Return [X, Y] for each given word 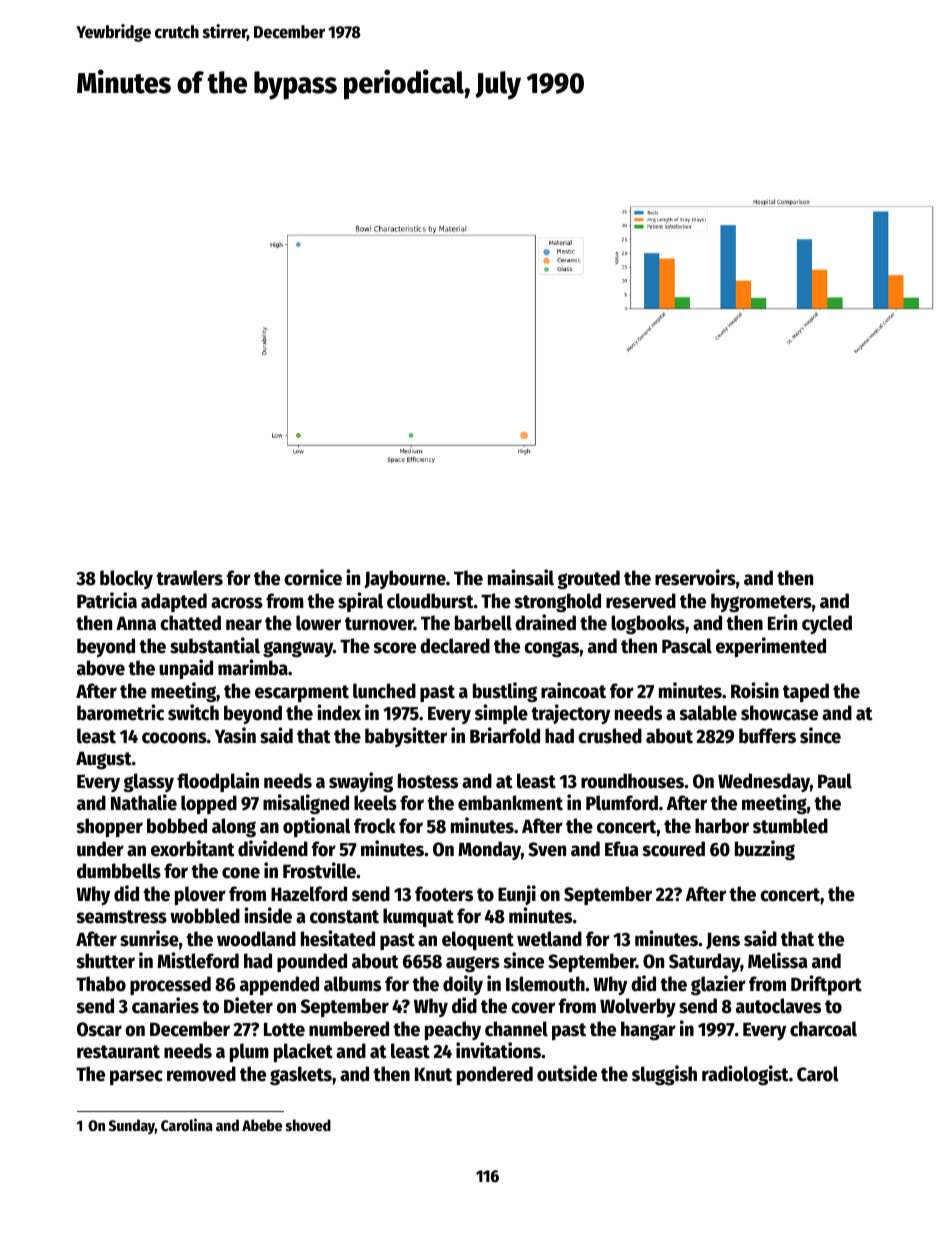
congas [552, 649]
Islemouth [545, 984]
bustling [505, 692]
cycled [827, 624]
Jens [723, 940]
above [101, 668]
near [244, 625]
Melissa [778, 960]
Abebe [262, 1125]
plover [200, 895]
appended [279, 985]
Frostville [319, 870]
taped [806, 692]
